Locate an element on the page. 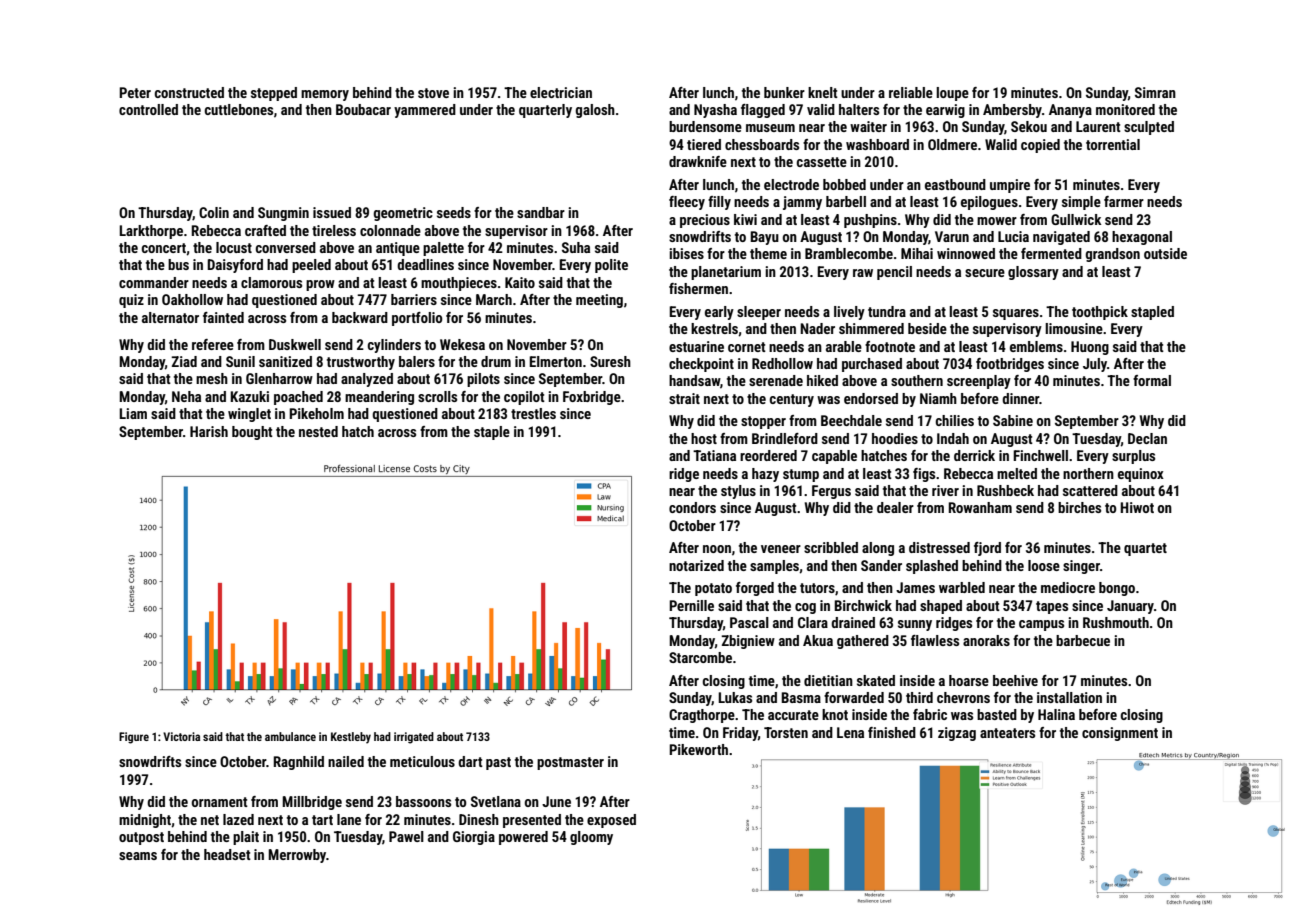 Image resolution: width=1308 pixels, height=924 pixels. copilot is located at coordinates (524, 398).
